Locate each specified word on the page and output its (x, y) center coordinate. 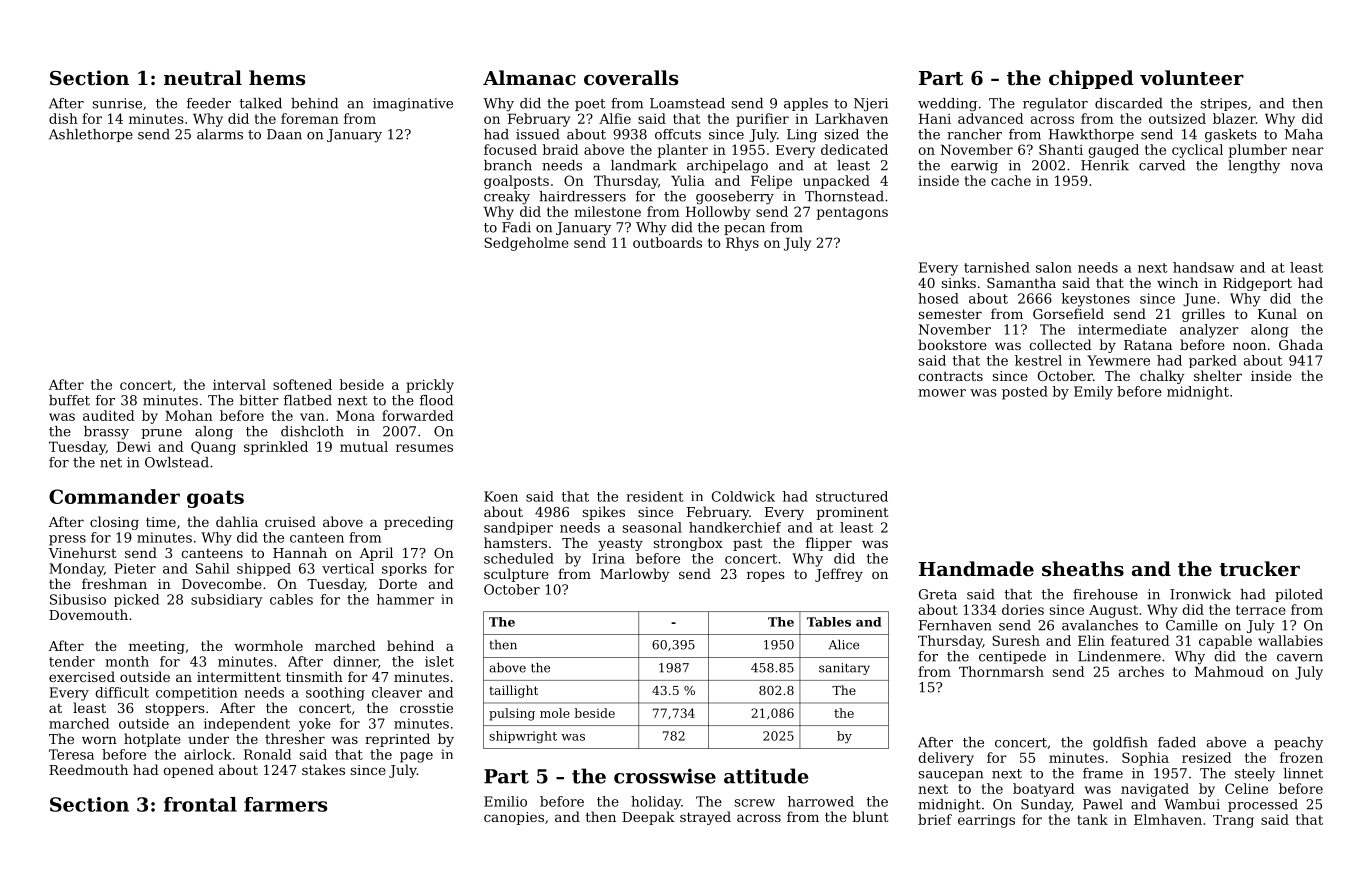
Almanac (529, 77)
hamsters (515, 542)
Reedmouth (88, 769)
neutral (203, 77)
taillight (513, 691)
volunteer (1192, 77)
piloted (1299, 595)
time (161, 522)
